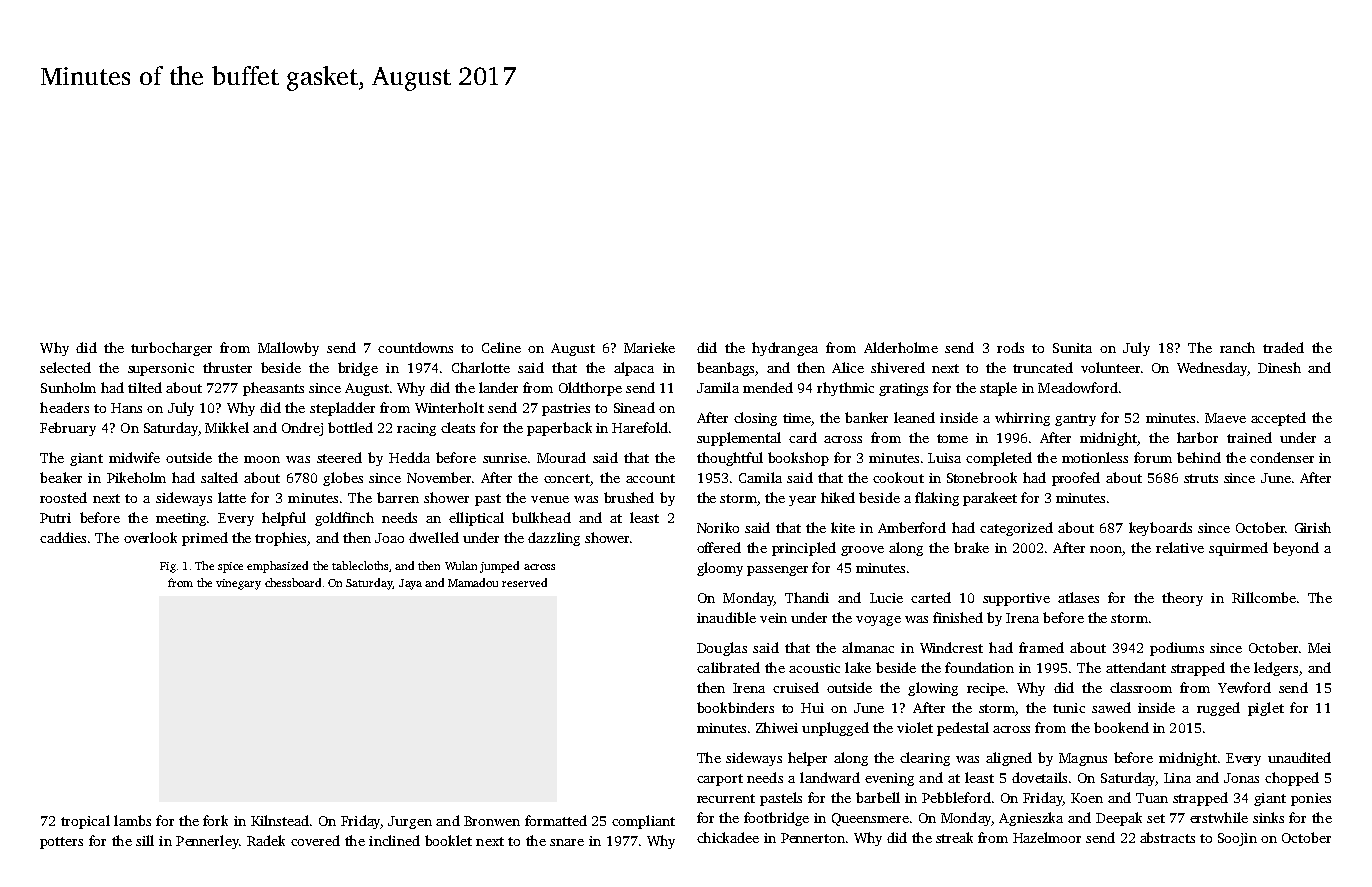 The image size is (1372, 887). What do you see at coordinates (238, 584) in the document?
I see `vinegary` at bounding box center [238, 584].
